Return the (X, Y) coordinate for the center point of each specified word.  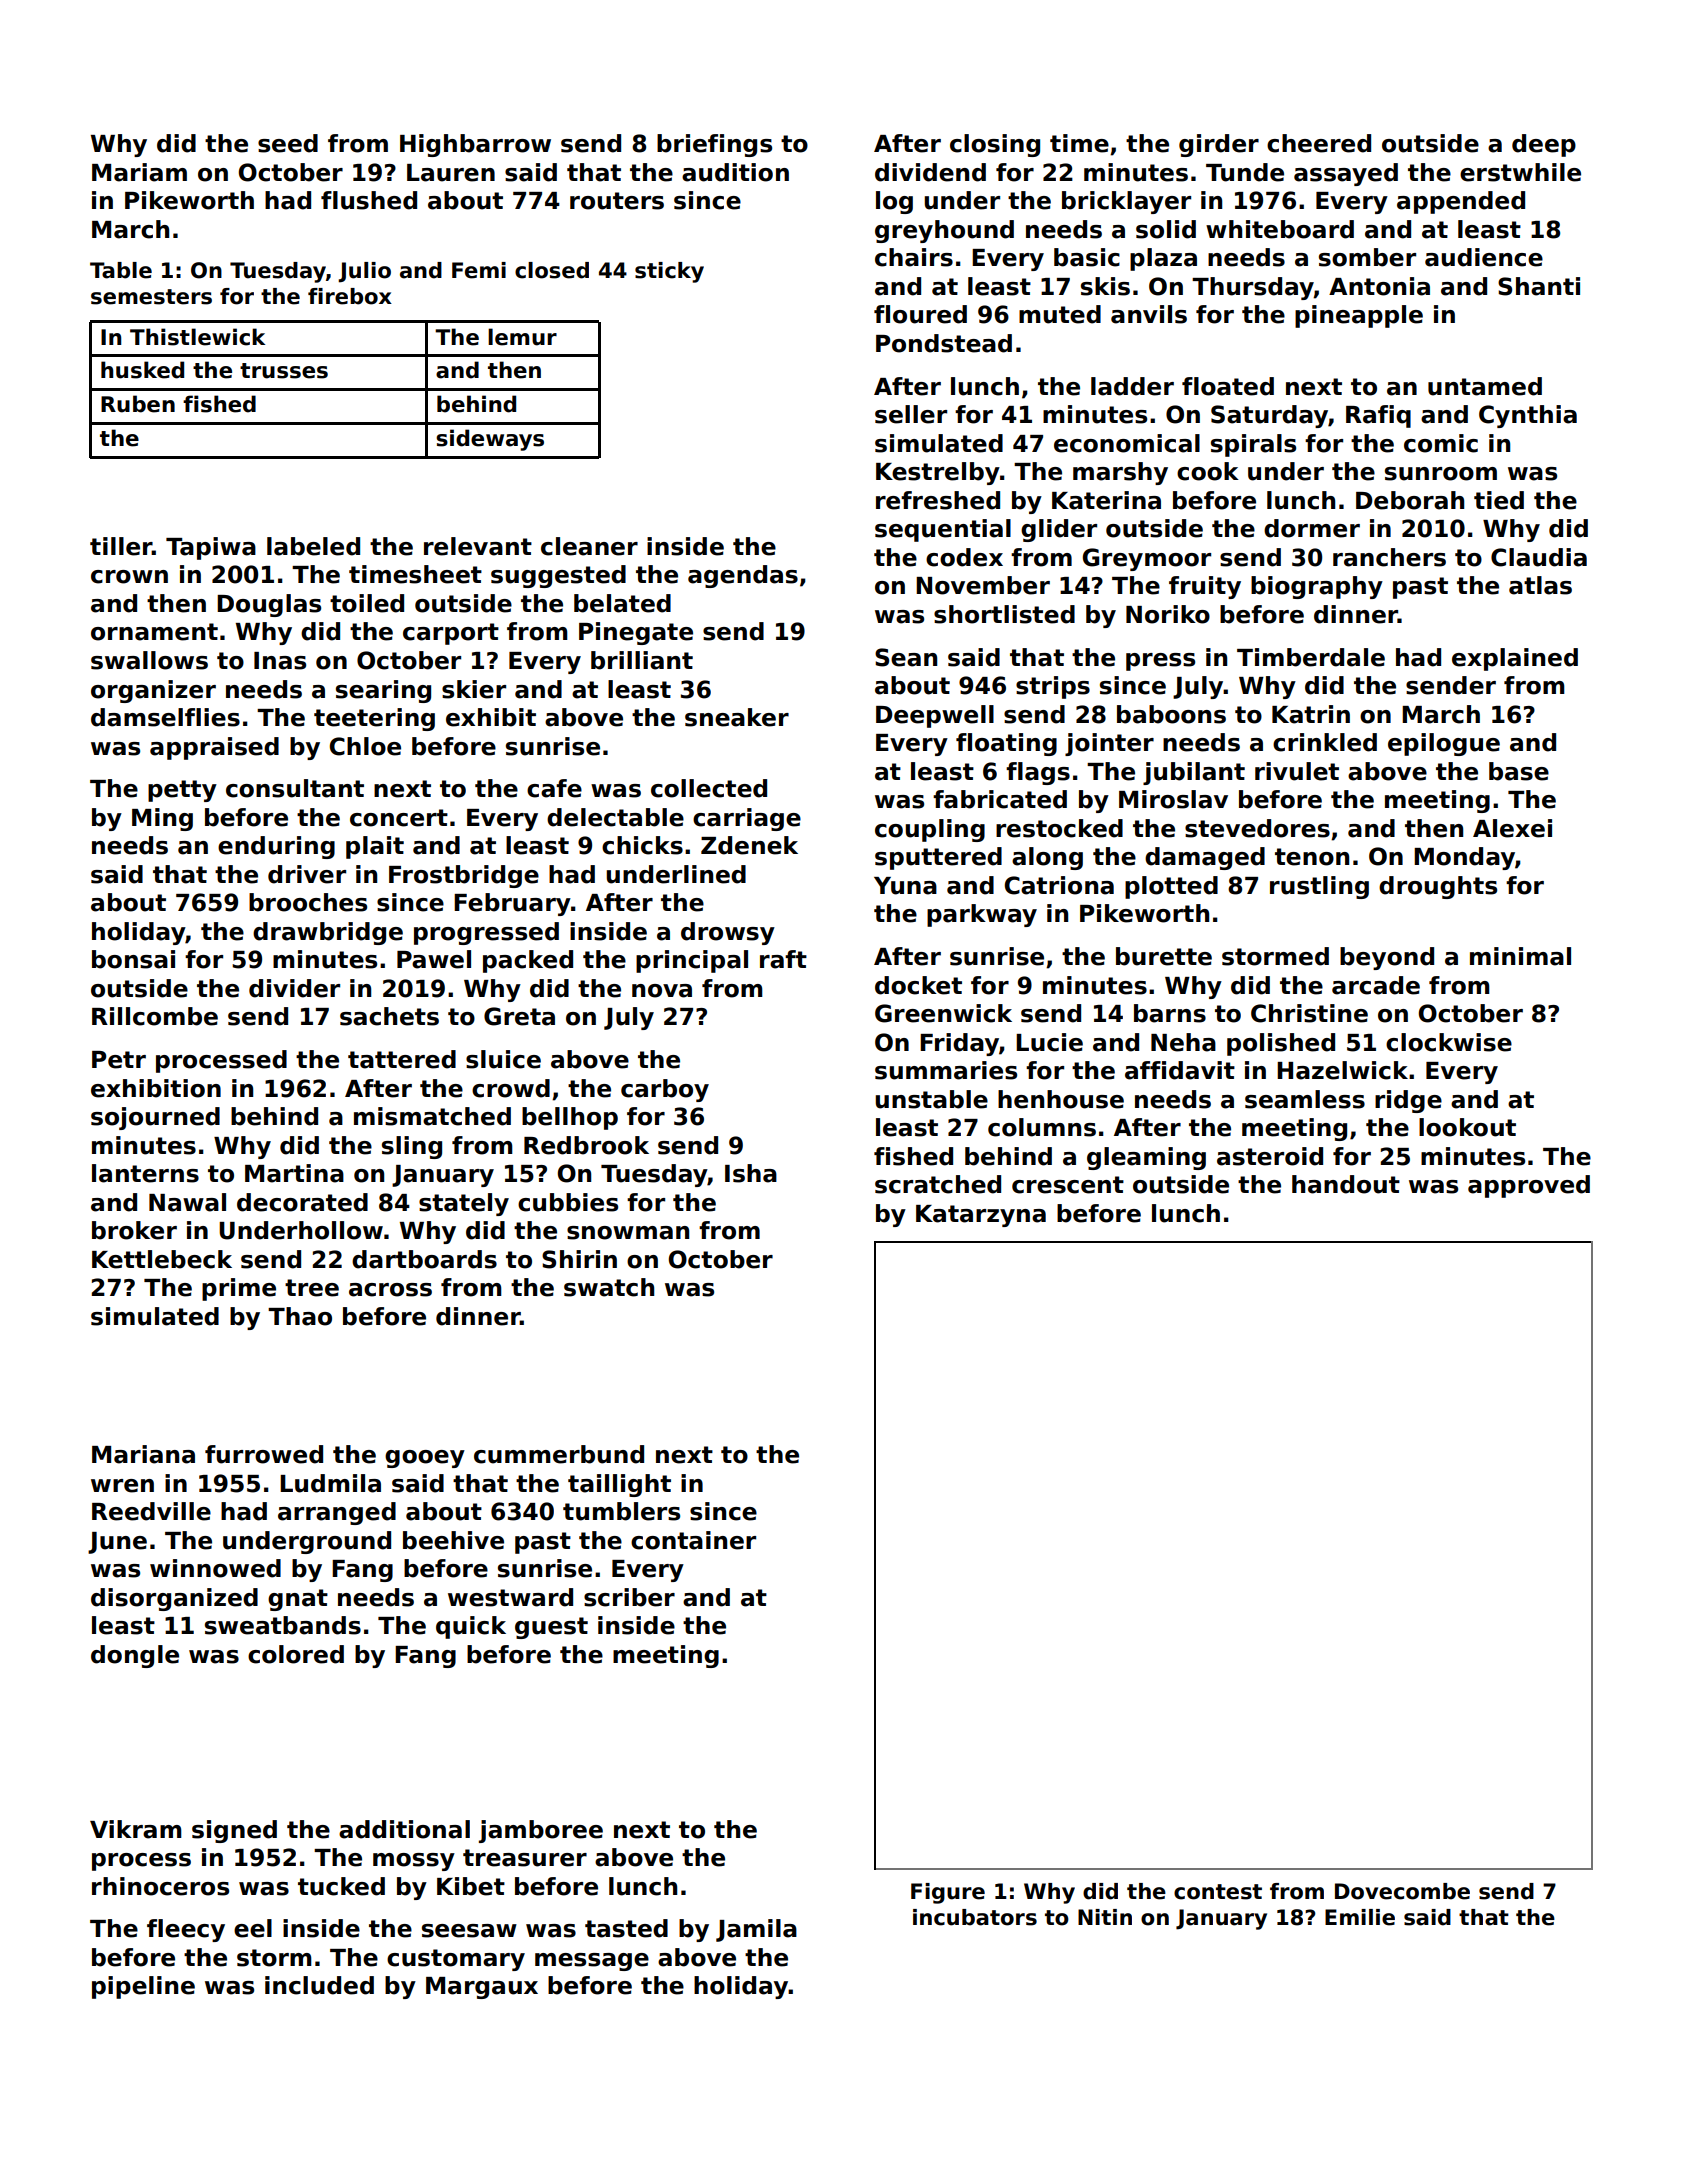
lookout (1467, 1127)
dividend (930, 172)
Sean (906, 657)
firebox (350, 296)
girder (1219, 145)
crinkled (1325, 742)
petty (182, 791)
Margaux (482, 1988)
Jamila (756, 1930)
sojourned (155, 1118)
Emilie (1360, 1917)
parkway (982, 915)
